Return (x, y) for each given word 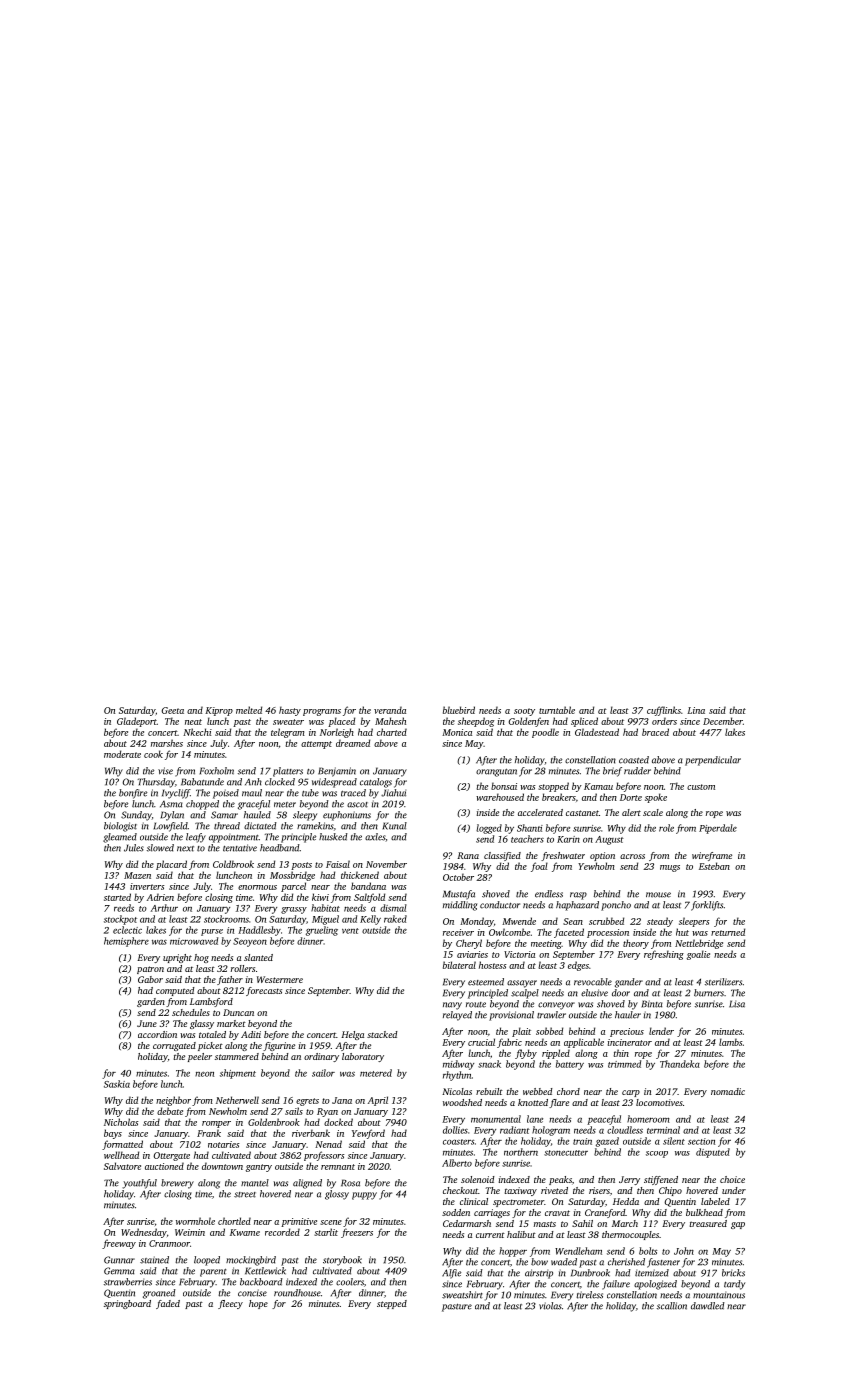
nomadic (728, 1091)
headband (279, 848)
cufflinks (664, 711)
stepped (392, 1304)
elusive (594, 993)
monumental (496, 1119)
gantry (259, 1168)
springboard (127, 1304)
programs (322, 712)
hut (682, 932)
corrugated (174, 1046)
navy (452, 1006)
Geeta (173, 710)
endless (549, 894)
